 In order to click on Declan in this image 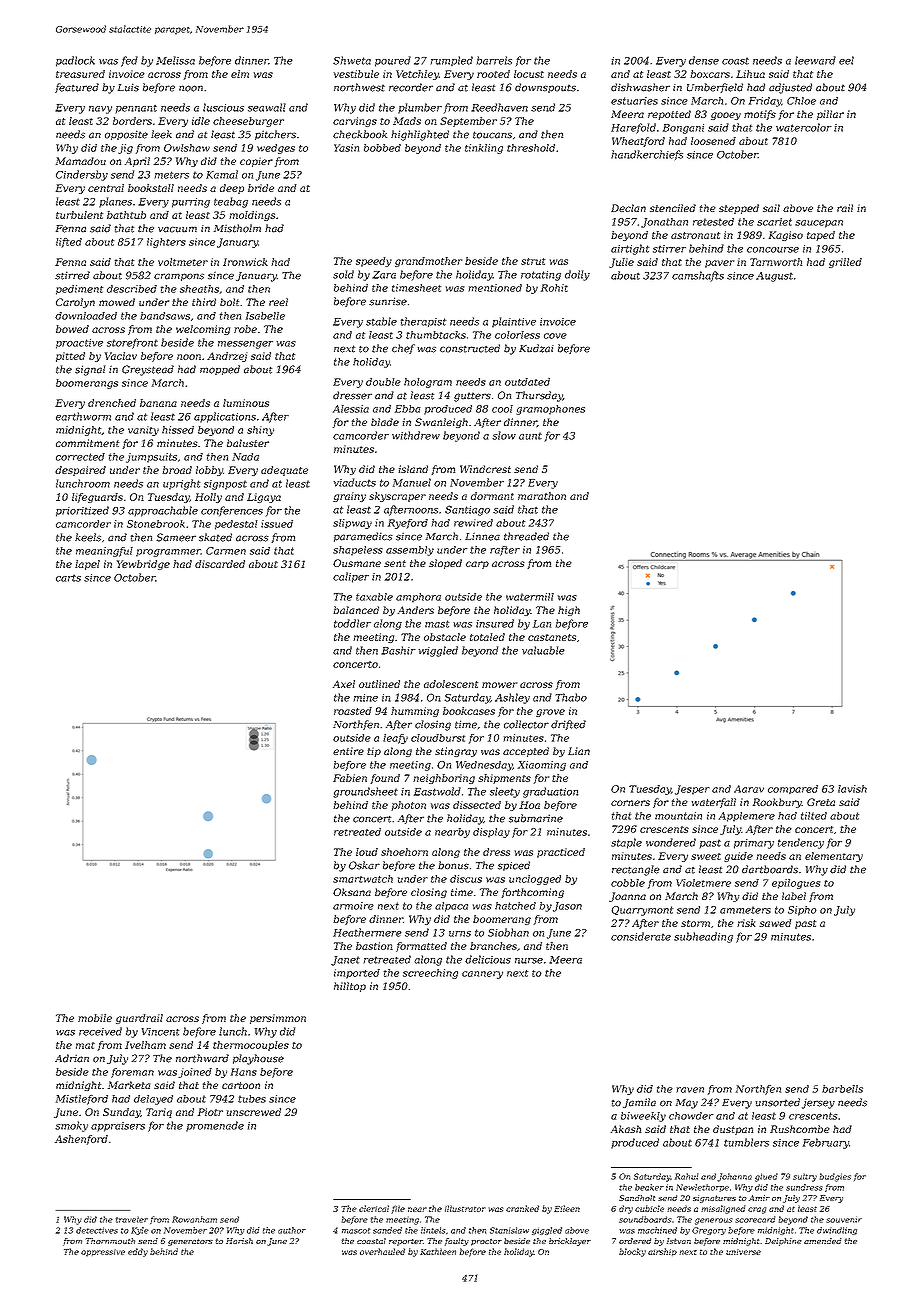, I will do `click(628, 208)`.
